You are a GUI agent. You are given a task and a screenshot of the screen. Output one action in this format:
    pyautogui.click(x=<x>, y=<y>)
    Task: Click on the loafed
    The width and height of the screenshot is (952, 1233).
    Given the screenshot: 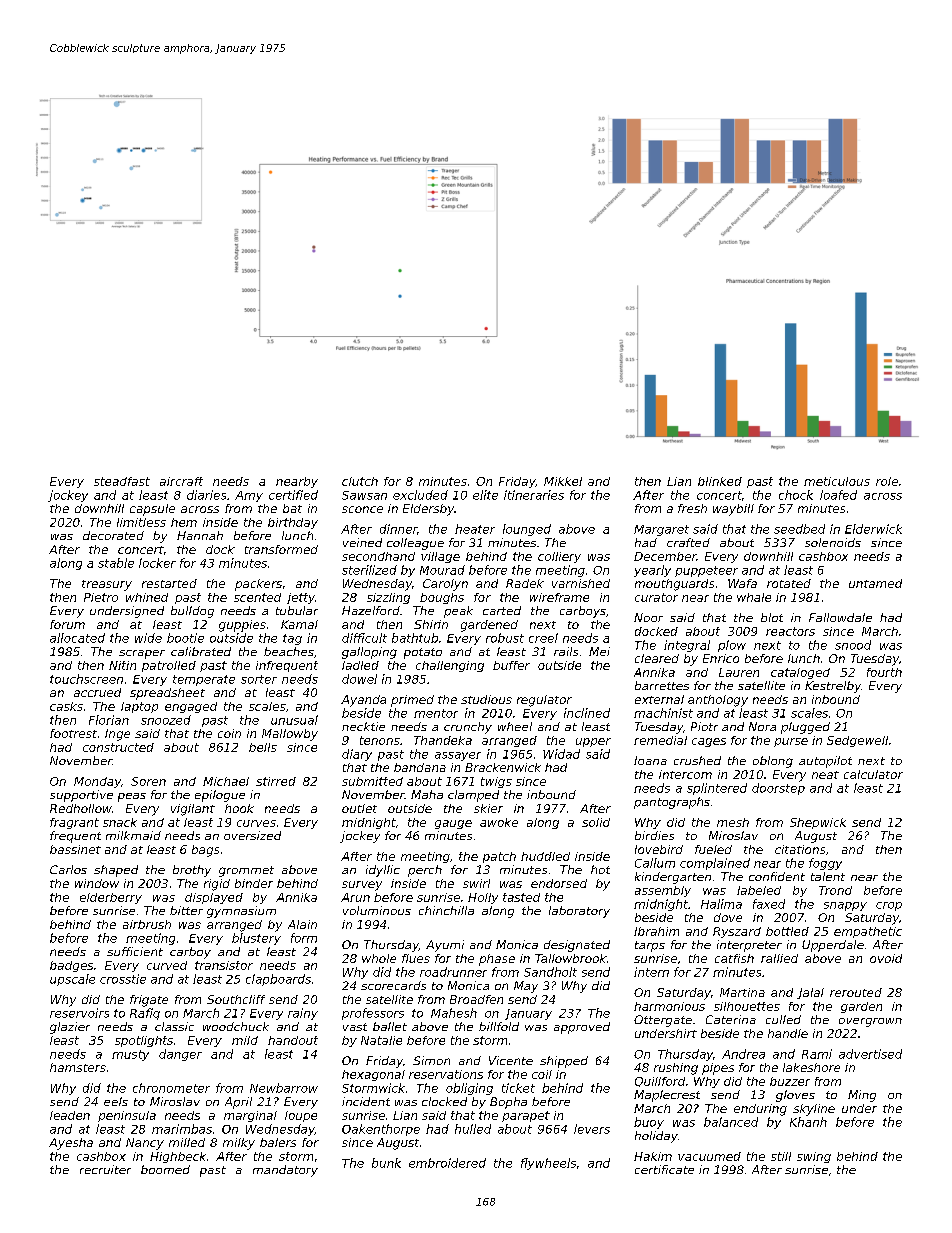 What is the action you would take?
    pyautogui.click(x=838, y=495)
